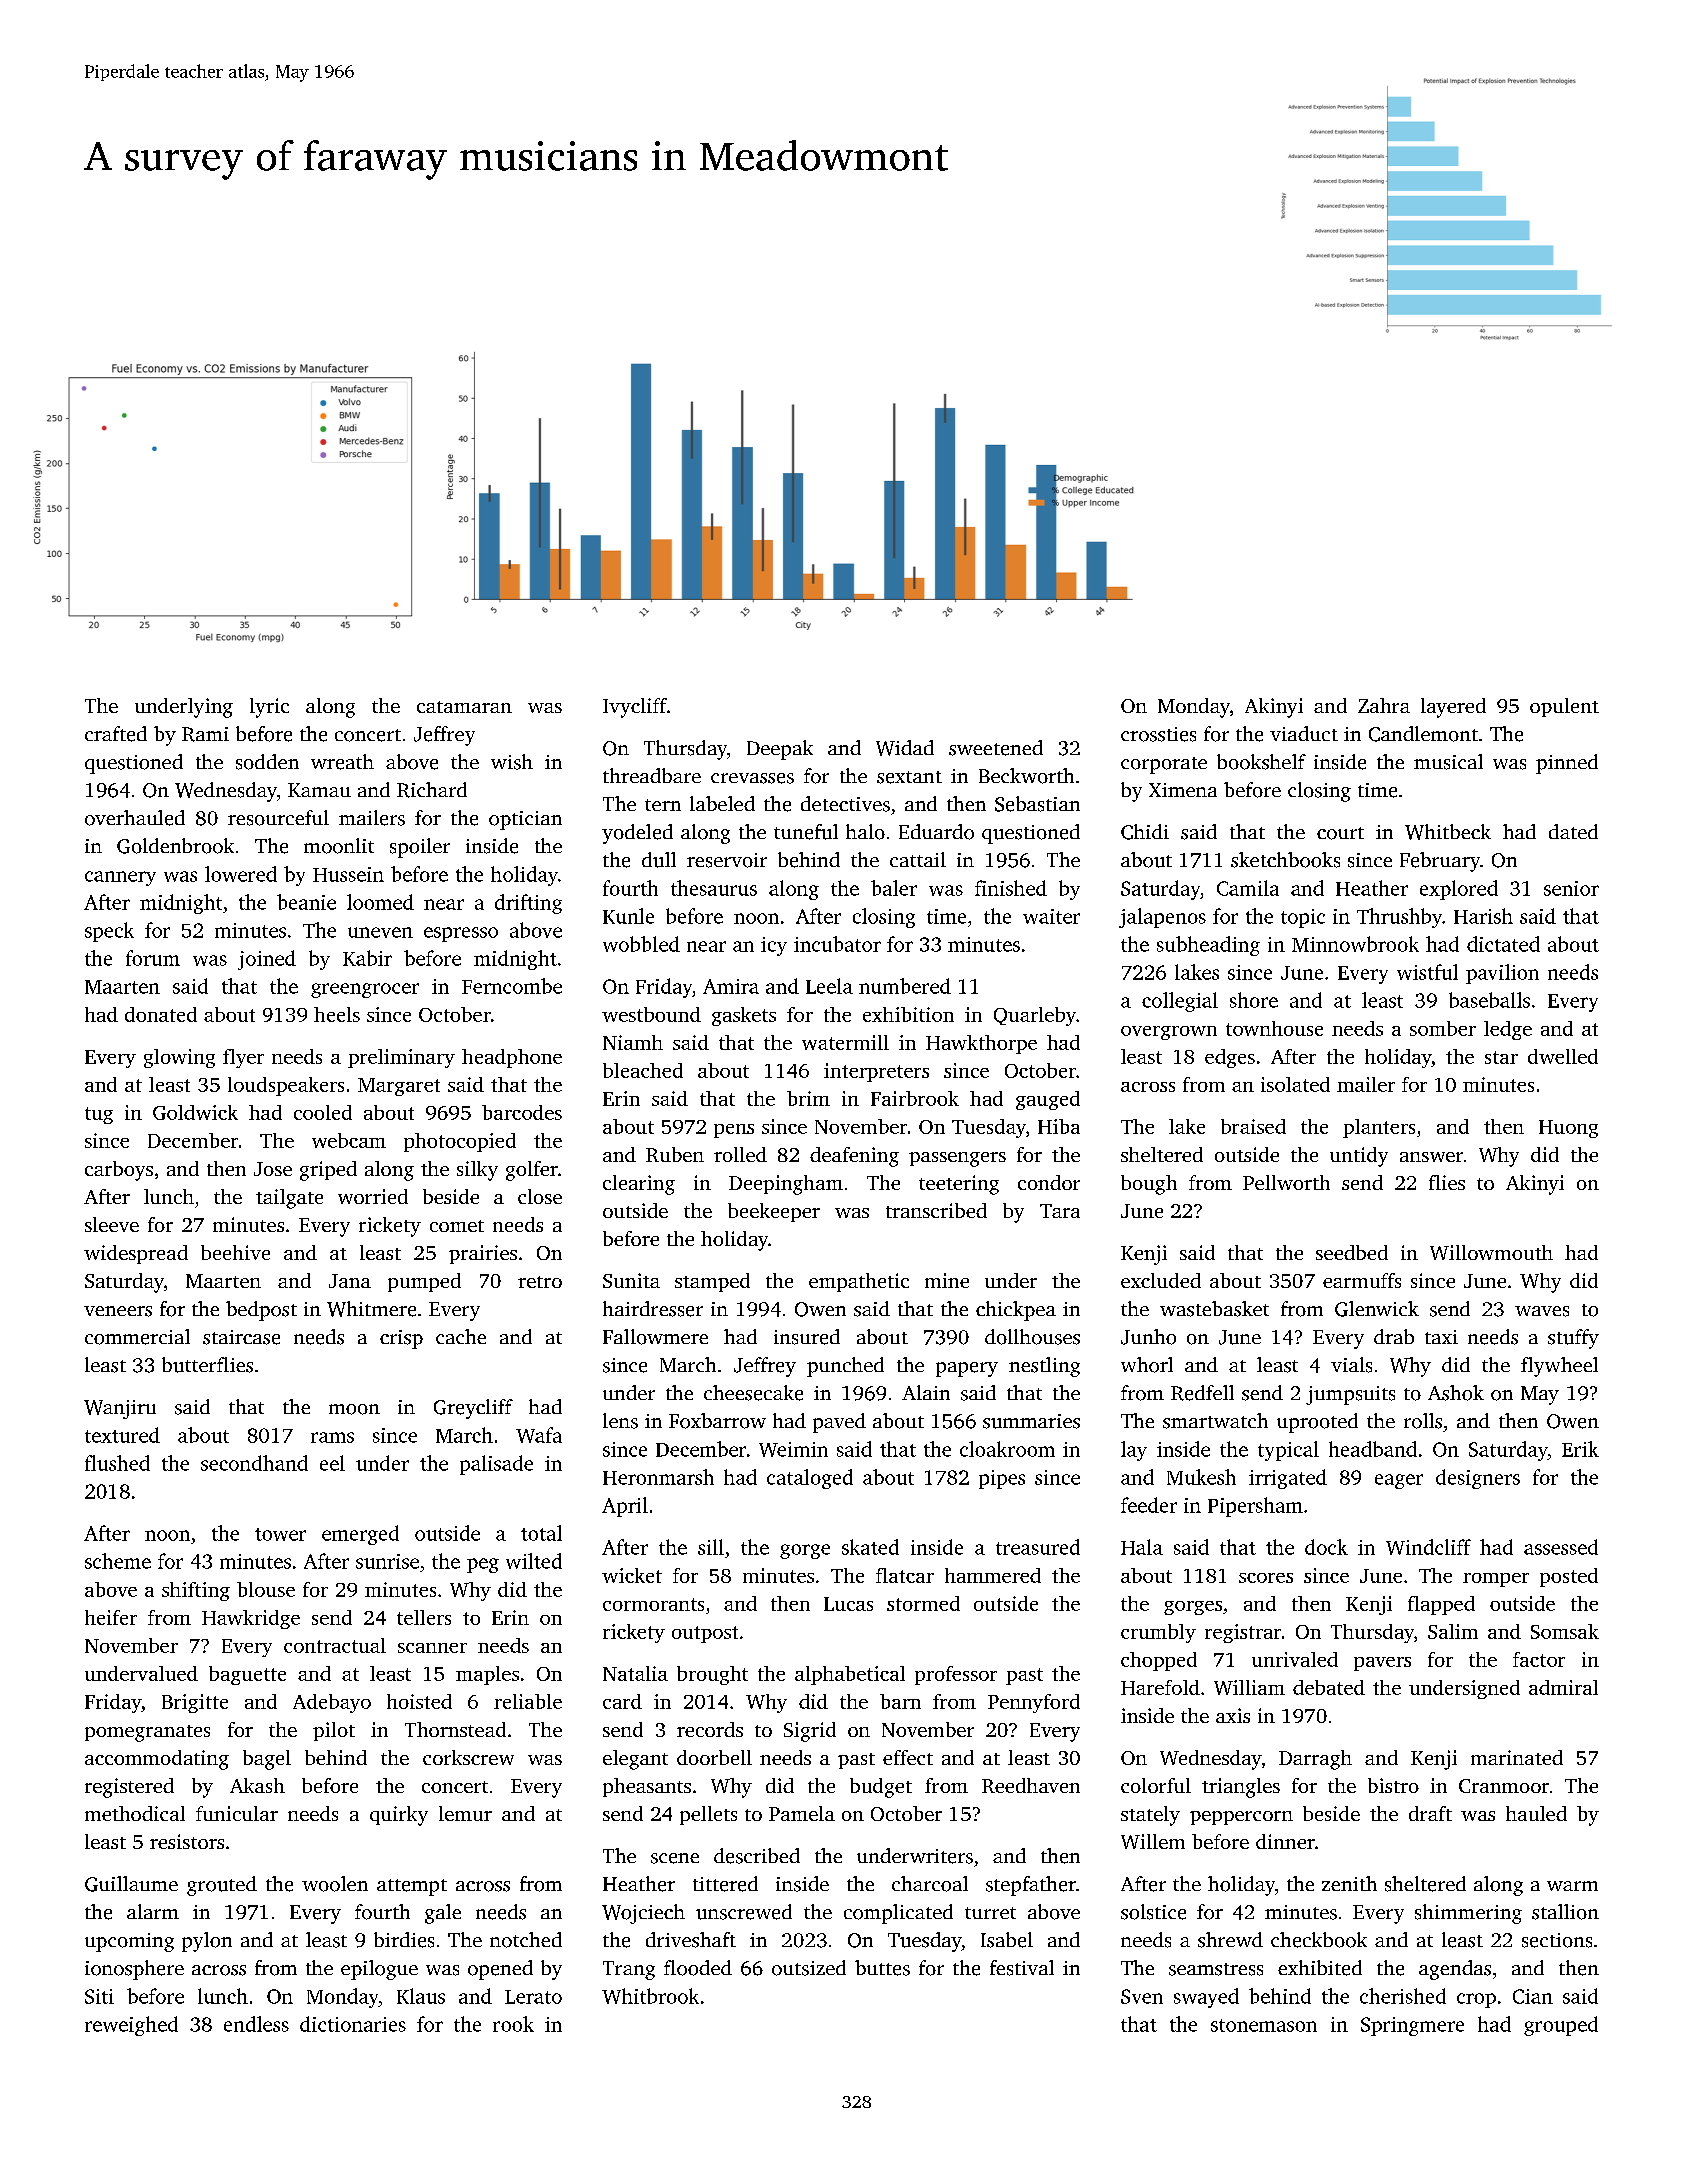 This image has width=1683, height=2178. Describe the element at coordinates (629, 1970) in the image. I see `Trang` at that location.
